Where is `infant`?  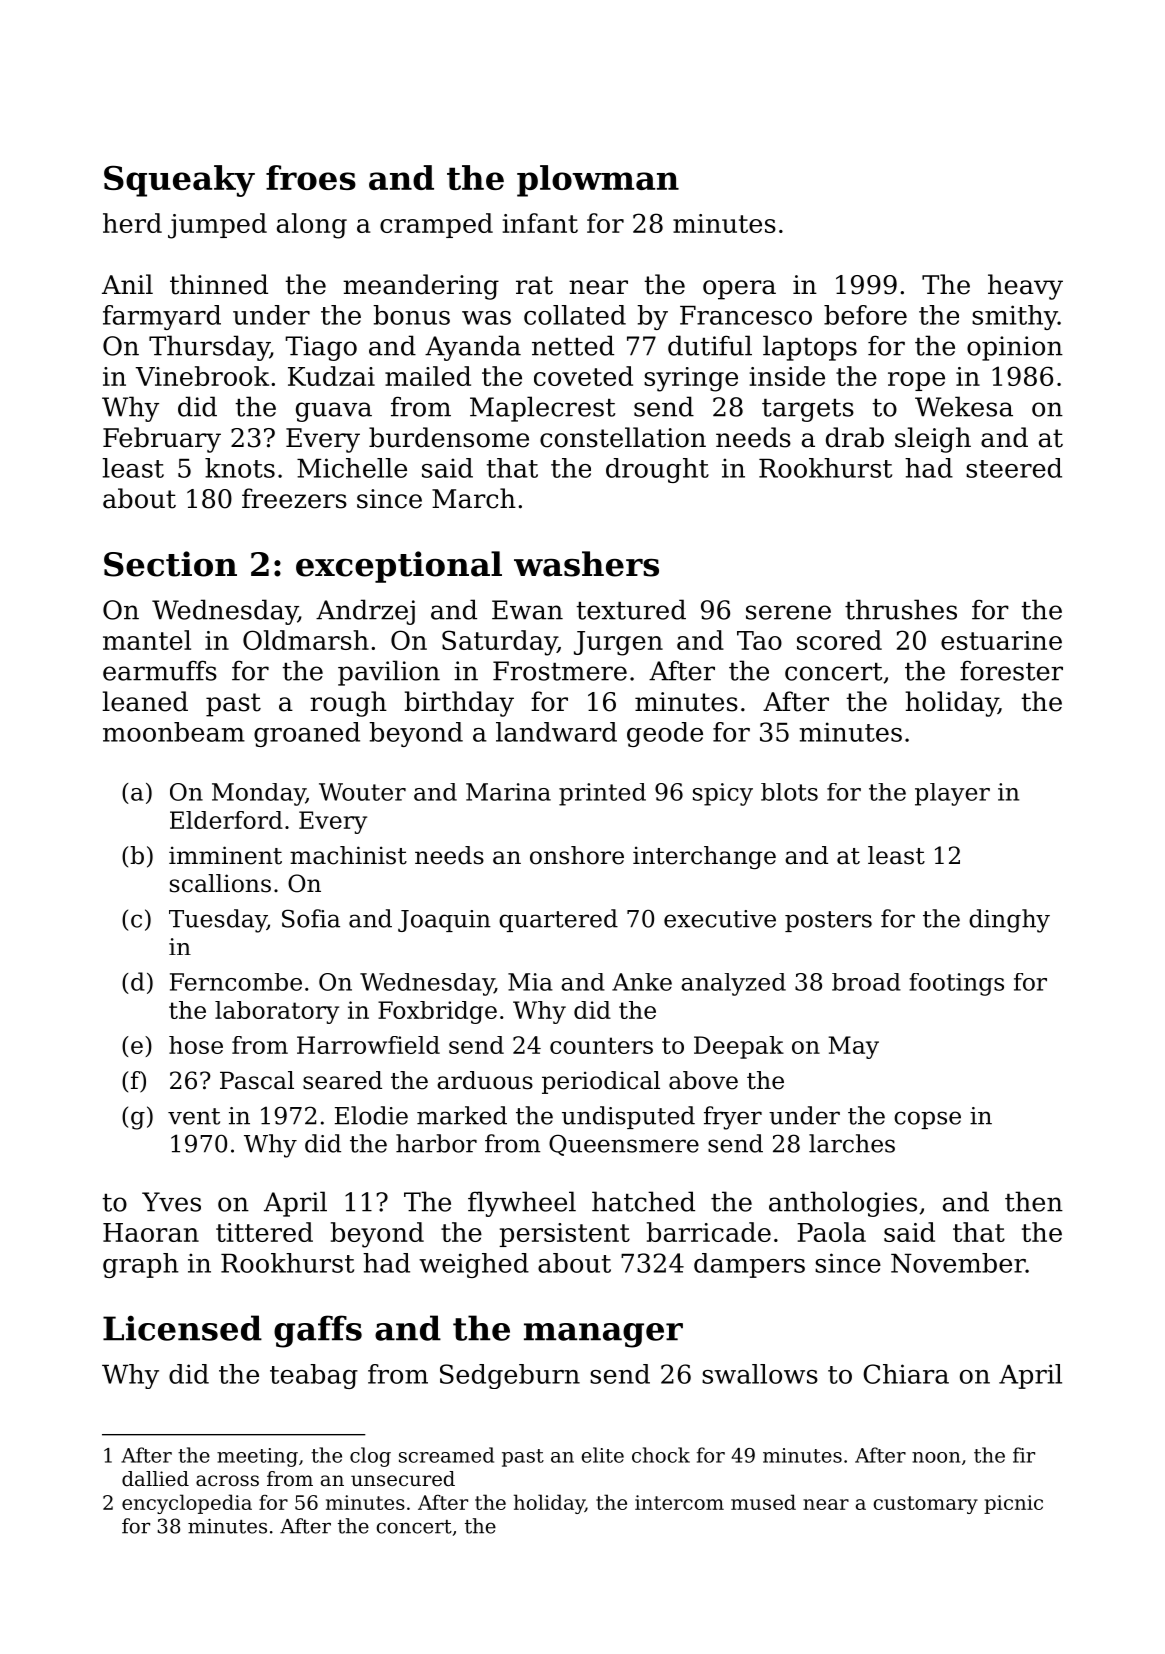 infant is located at coordinates (540, 223).
